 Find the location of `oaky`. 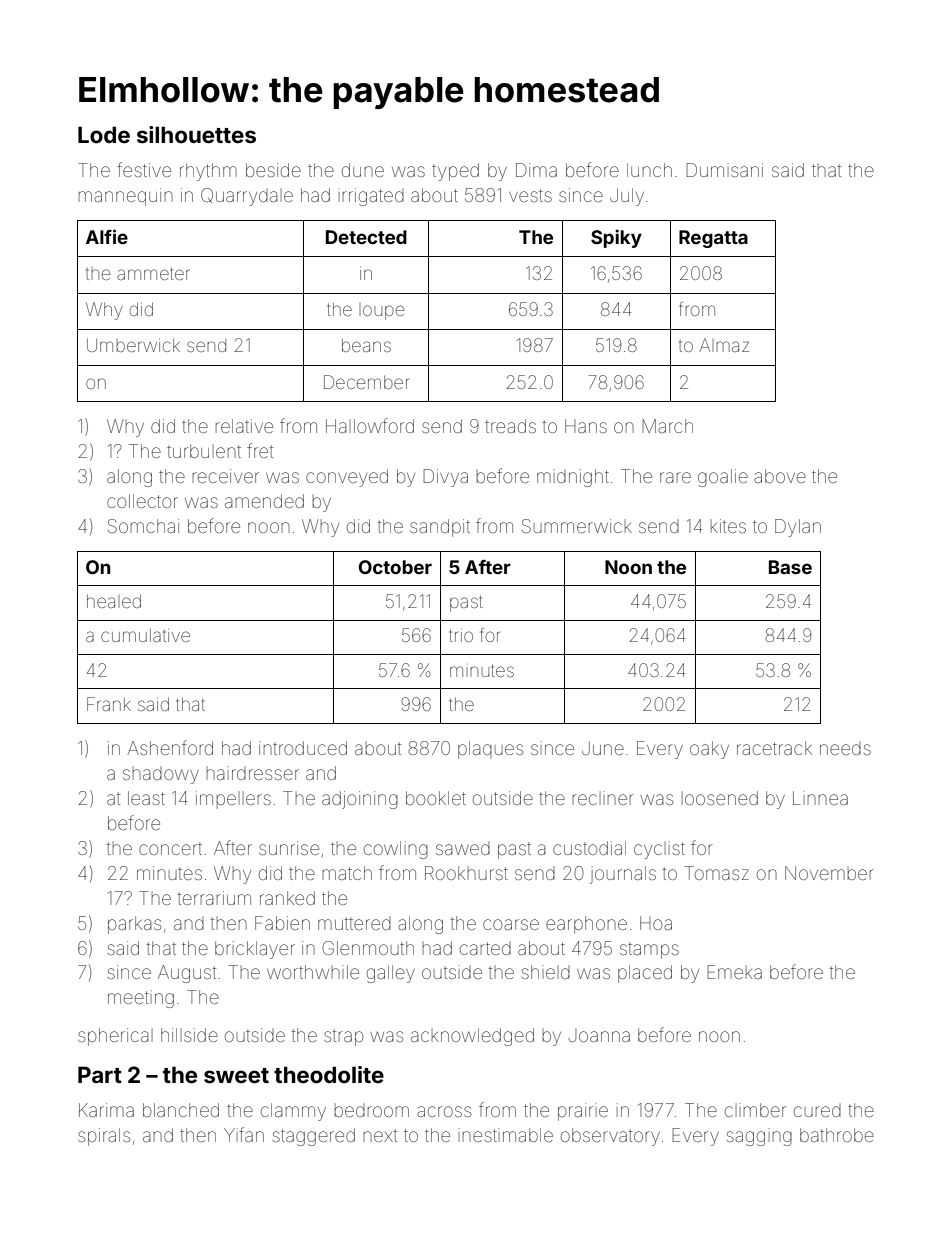

oaky is located at coordinates (709, 750).
